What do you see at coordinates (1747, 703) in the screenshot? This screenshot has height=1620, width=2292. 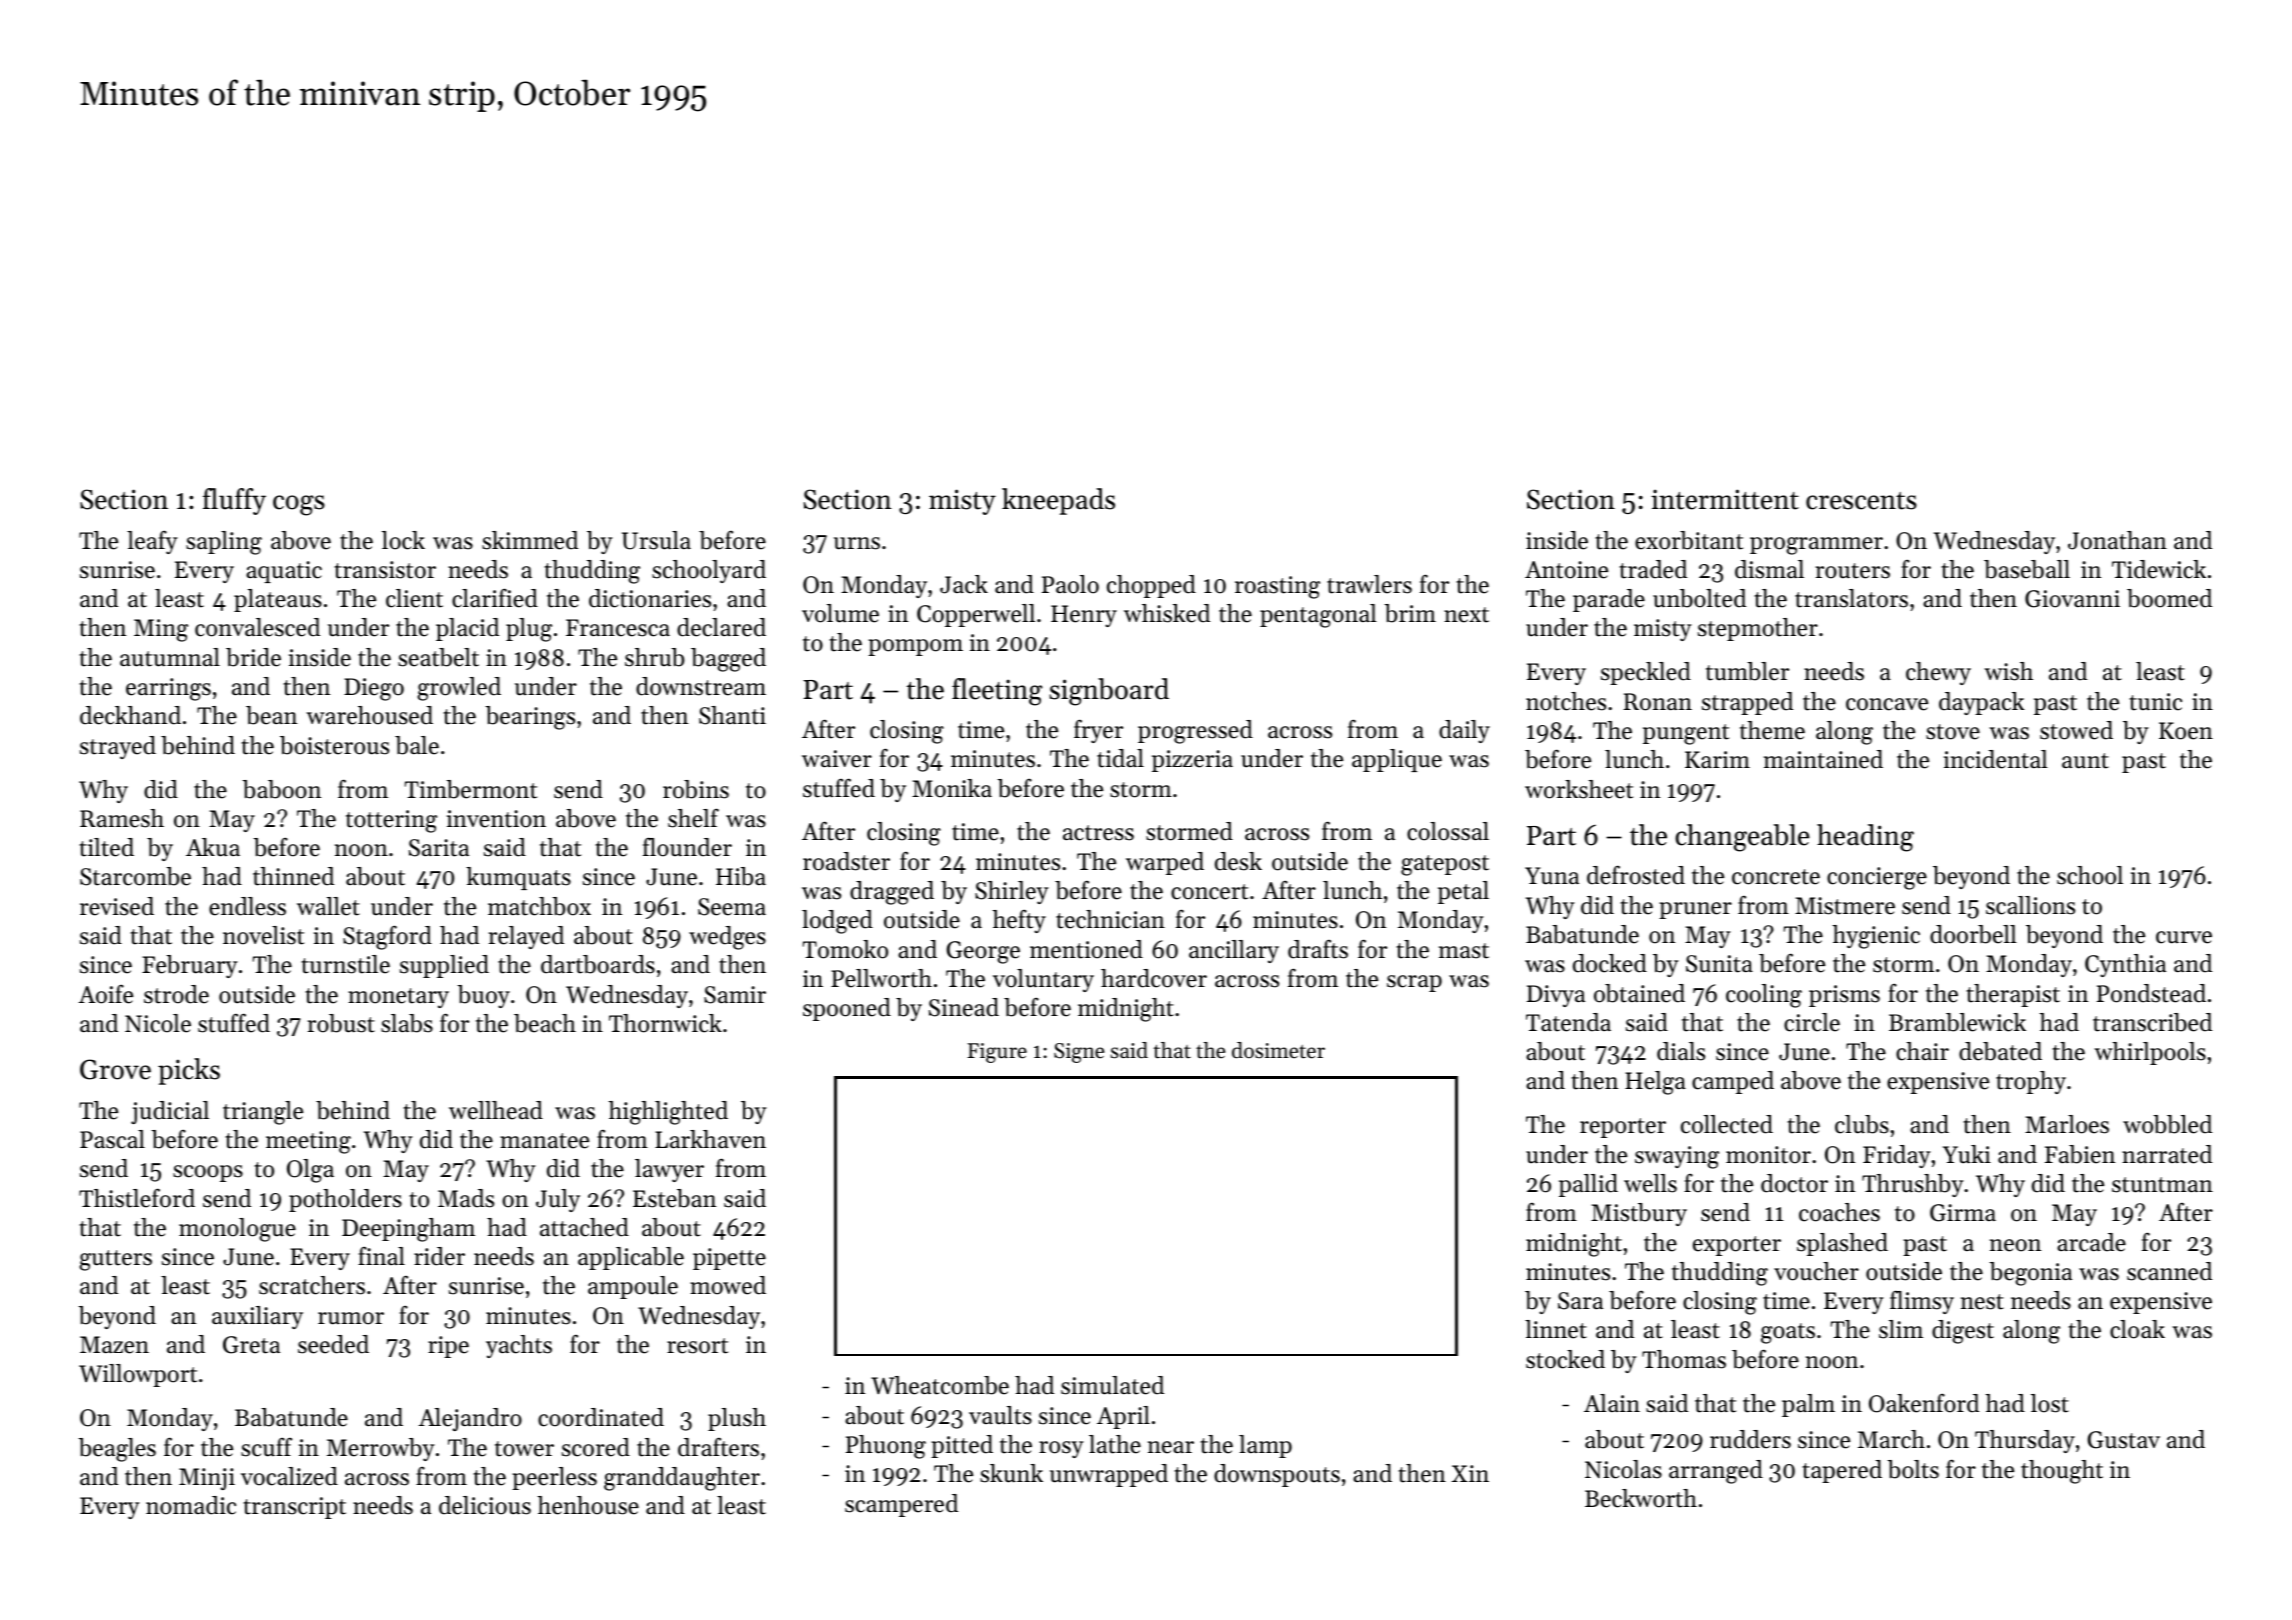 I see `strapped` at bounding box center [1747, 703].
